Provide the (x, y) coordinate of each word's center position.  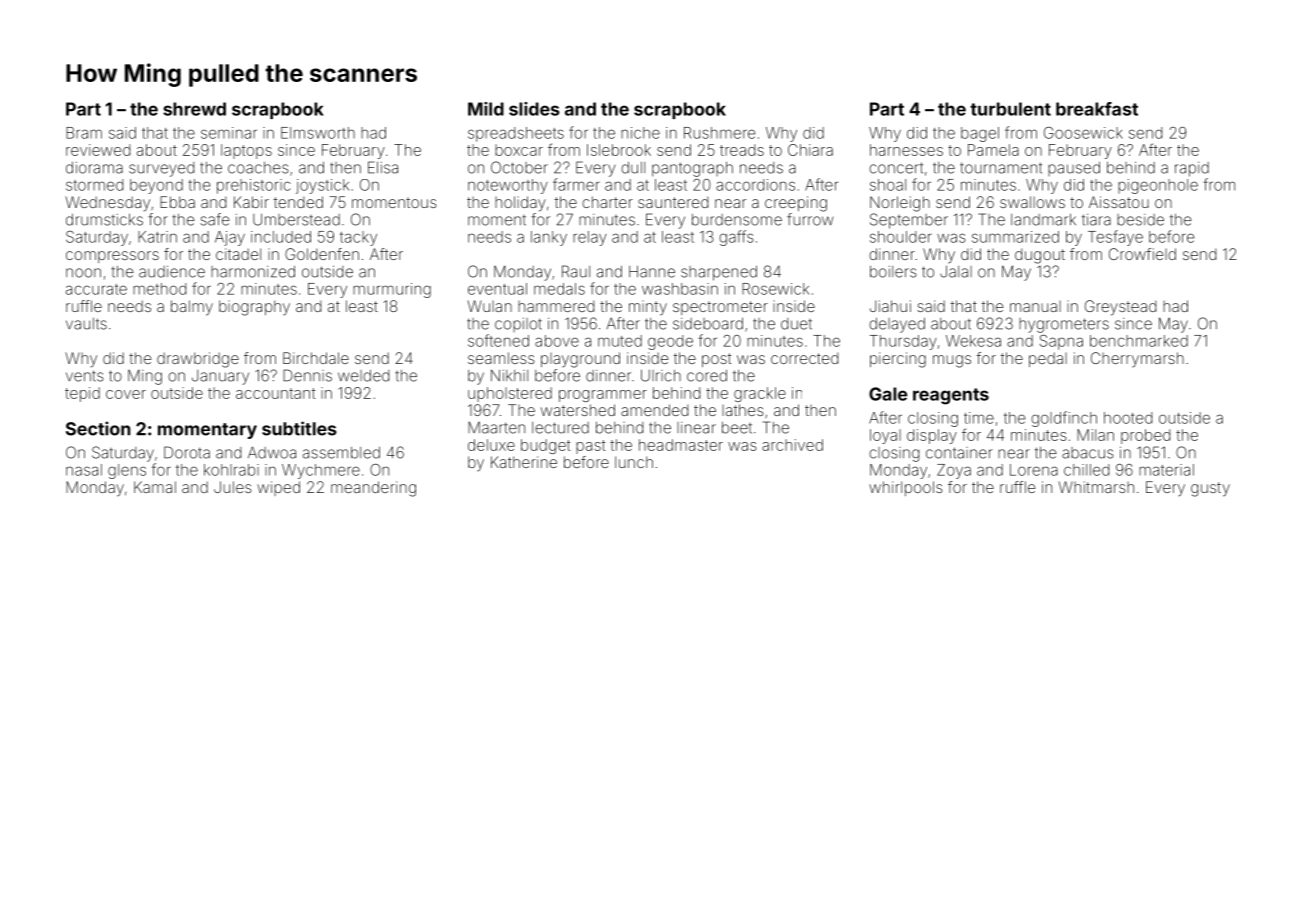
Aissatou (1119, 202)
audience (172, 272)
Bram (84, 133)
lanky (549, 238)
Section (98, 428)
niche (640, 133)
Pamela (993, 150)
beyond (156, 186)
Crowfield (1142, 254)
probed (1145, 436)
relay (590, 238)
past (591, 447)
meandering (373, 489)
